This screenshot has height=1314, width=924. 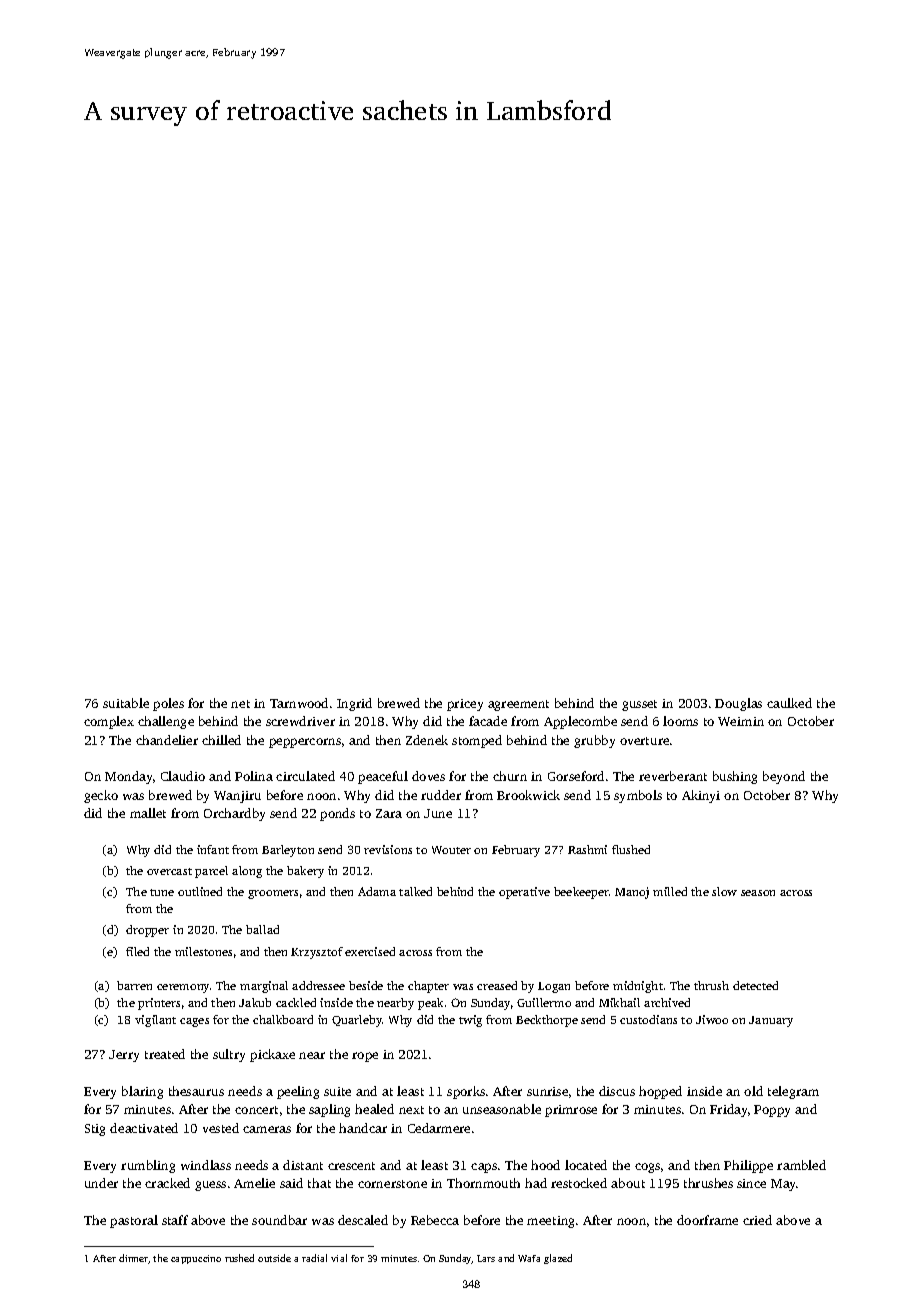 What do you see at coordinates (667, 1002) in the screenshot?
I see `archived` at bounding box center [667, 1002].
